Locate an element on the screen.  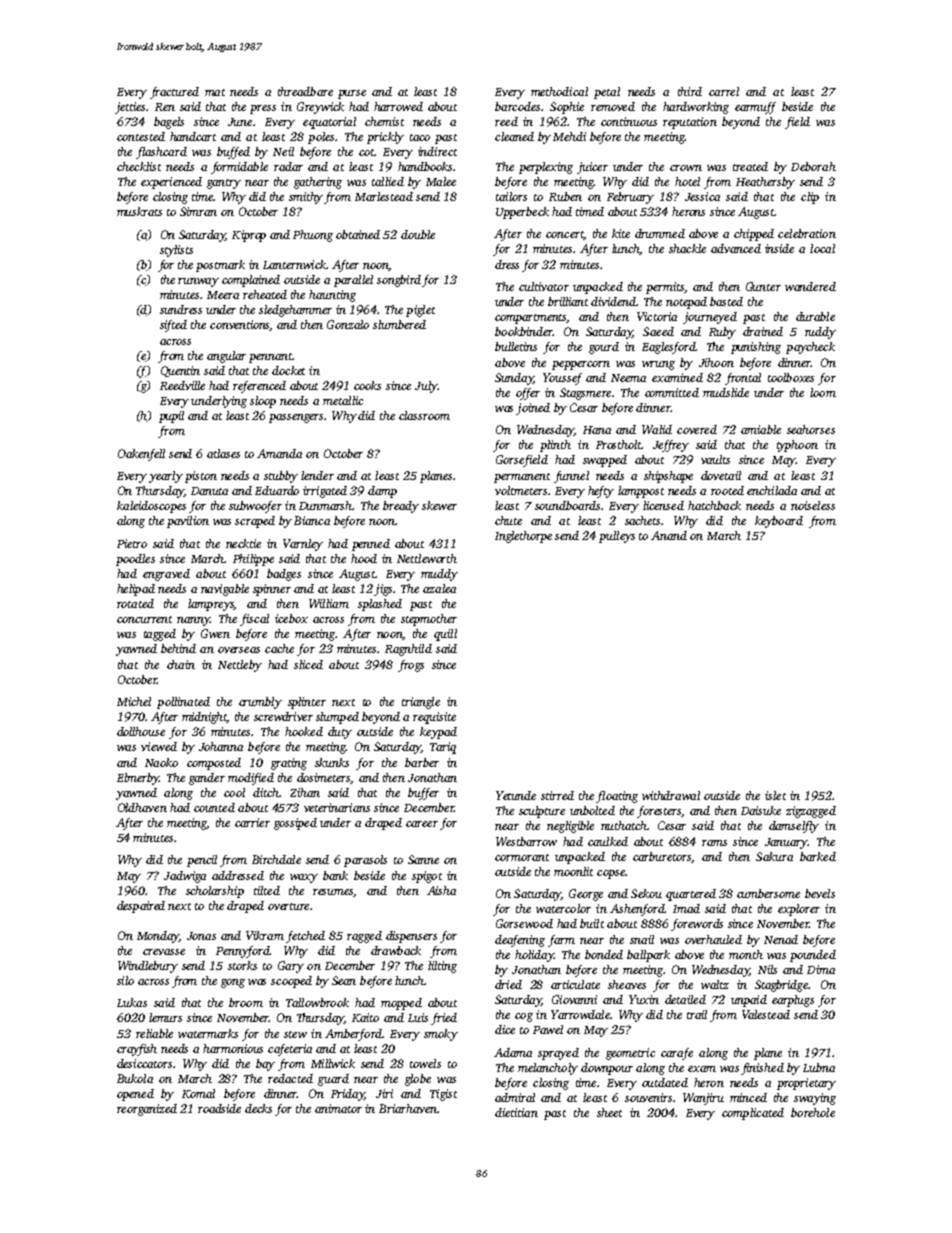
reorganized is located at coordinates (147, 1110).
